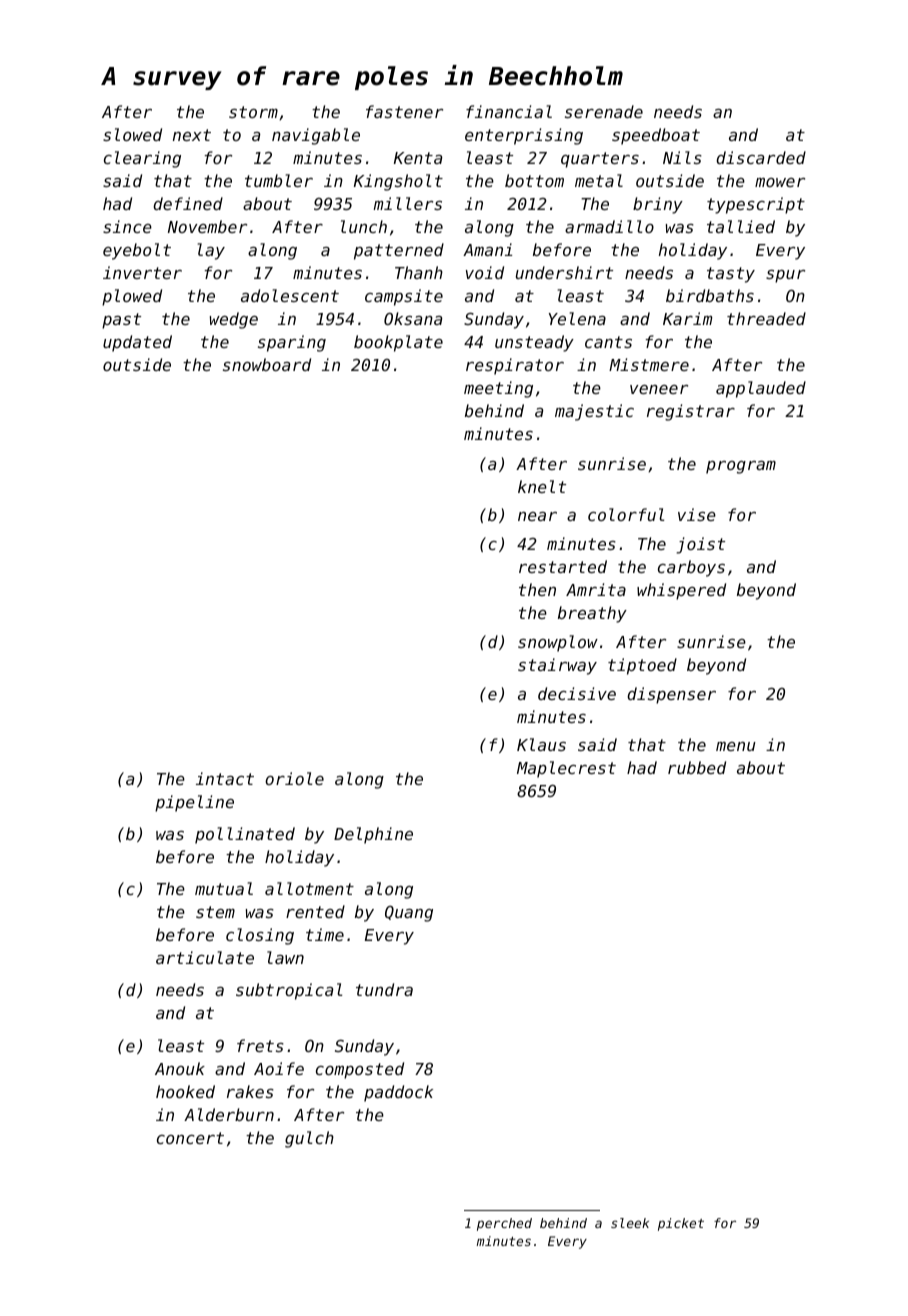  I want to click on discarded, so click(761, 157).
